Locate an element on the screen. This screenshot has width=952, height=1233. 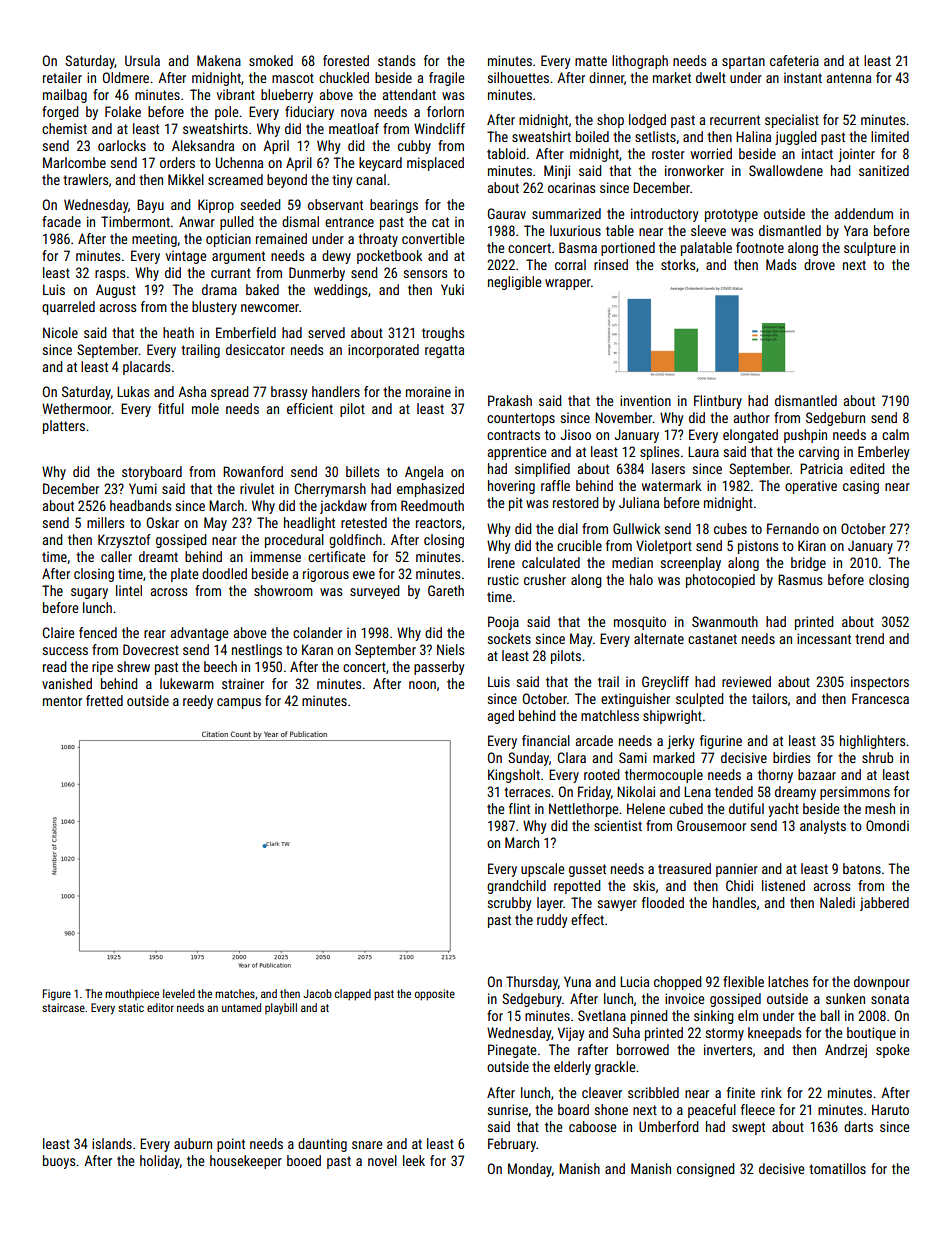
footnote is located at coordinates (760, 247).
